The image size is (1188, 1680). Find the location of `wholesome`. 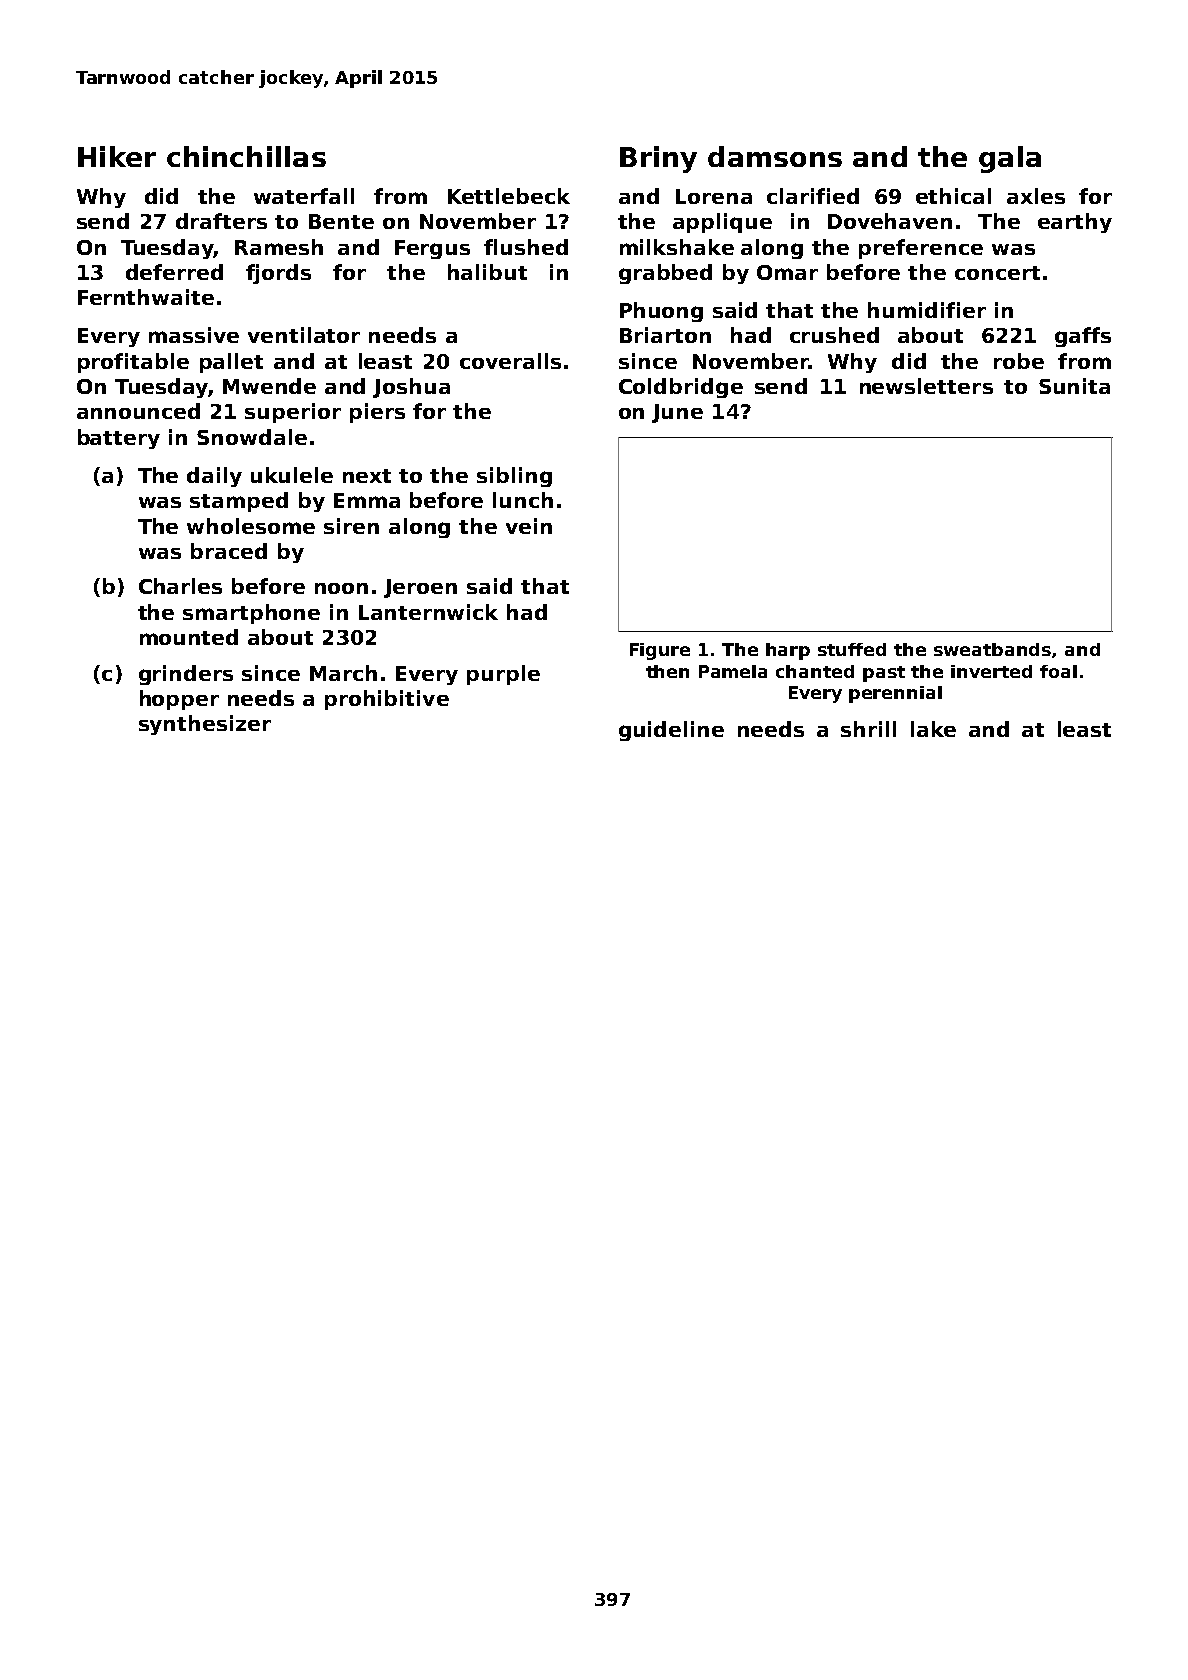

wholesome is located at coordinates (251, 526).
